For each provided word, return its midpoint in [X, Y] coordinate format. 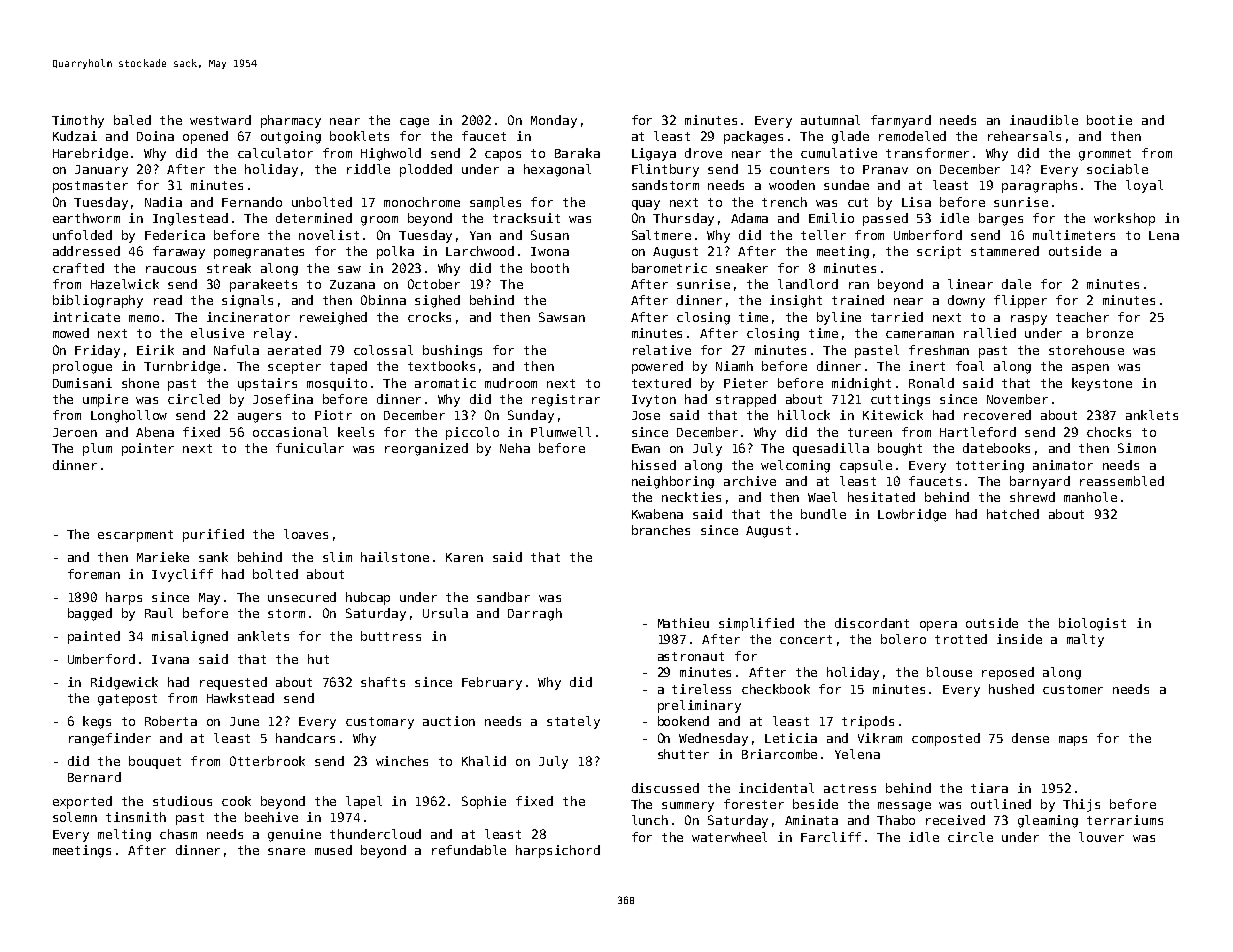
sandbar [503, 597]
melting [124, 835]
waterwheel [729, 837]
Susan [550, 235]
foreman [94, 574]
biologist [1092, 624]
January [101, 171]
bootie [1109, 120]
